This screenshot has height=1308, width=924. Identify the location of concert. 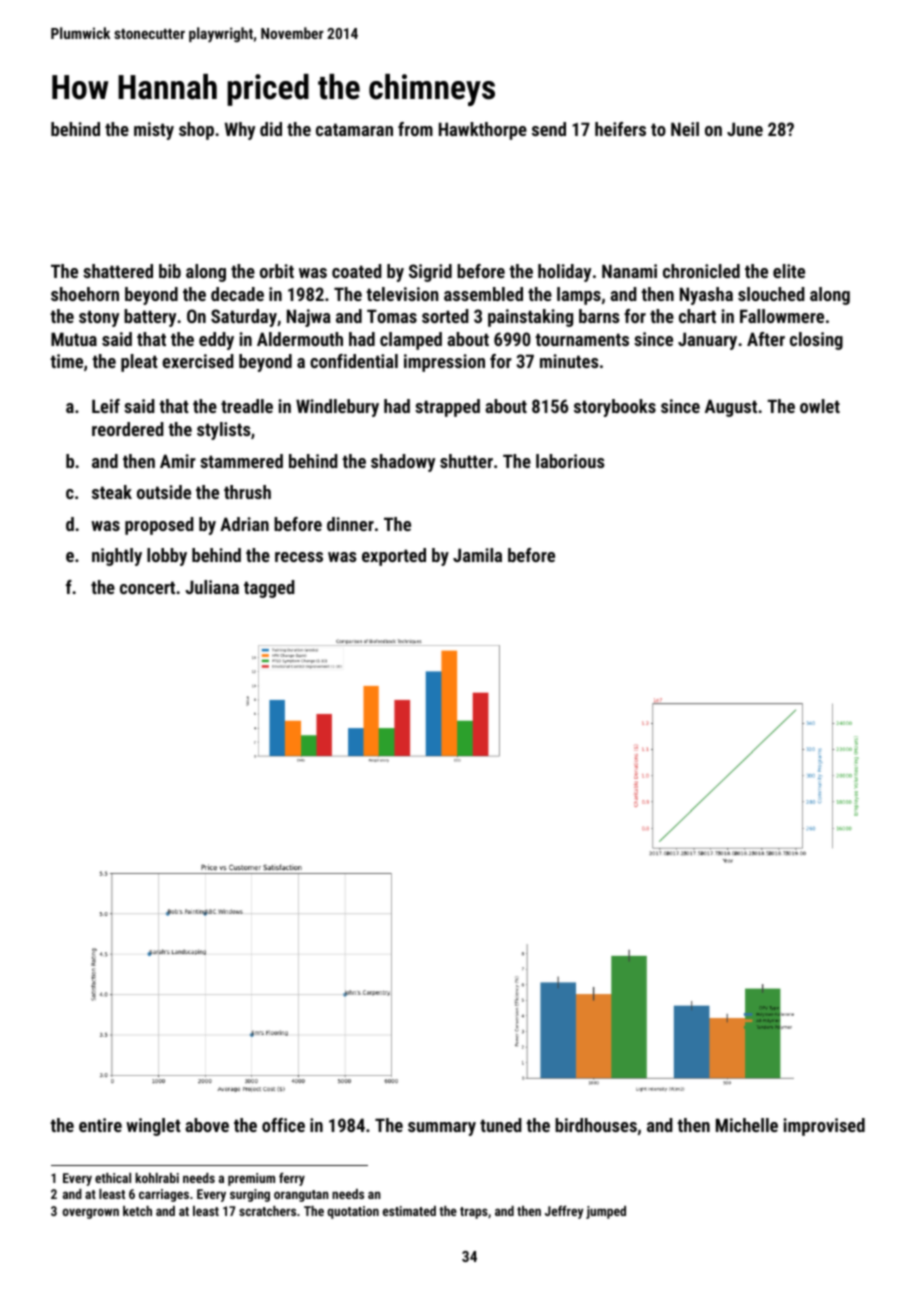
(147, 587).
